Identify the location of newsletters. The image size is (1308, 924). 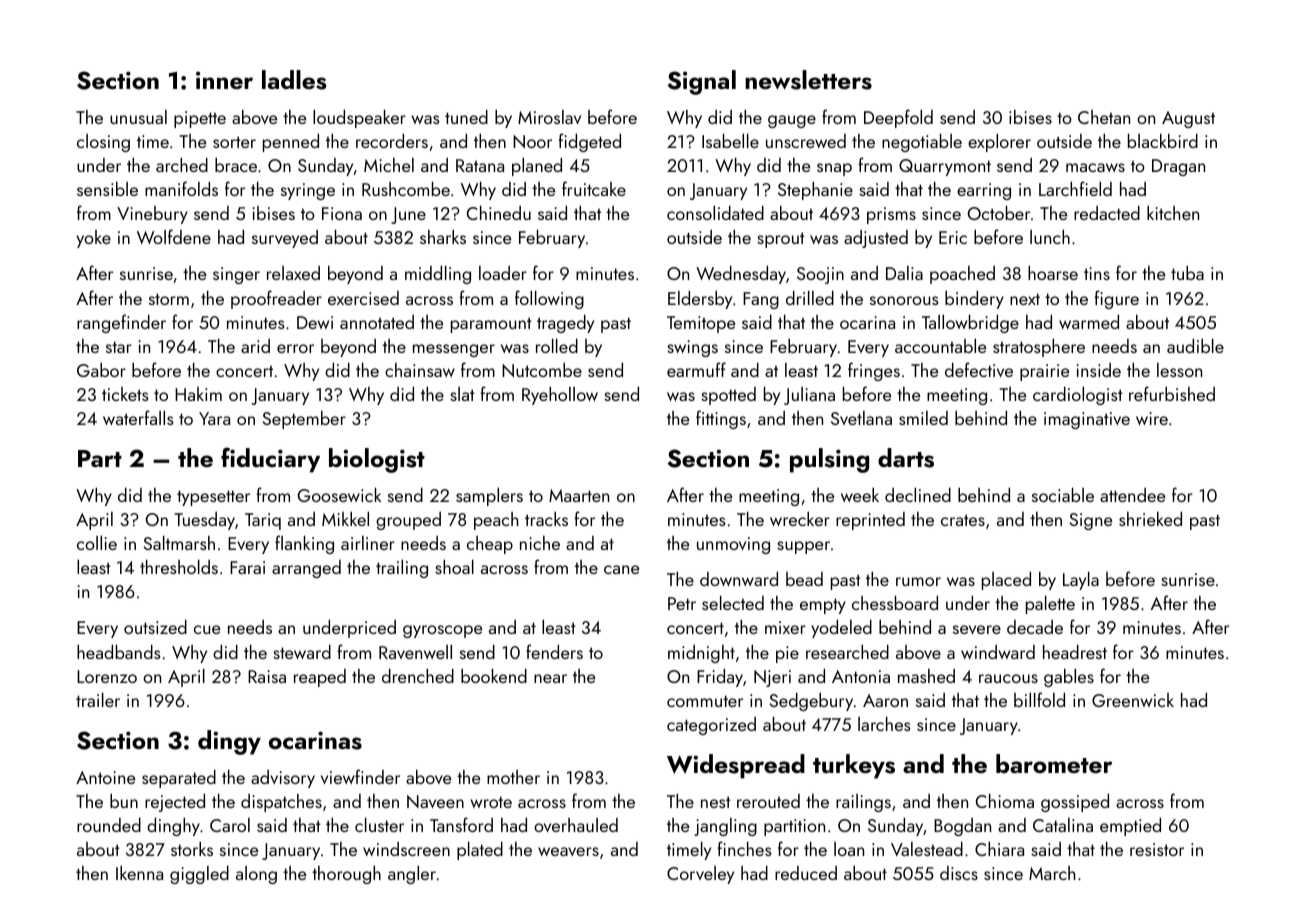
(808, 80).
